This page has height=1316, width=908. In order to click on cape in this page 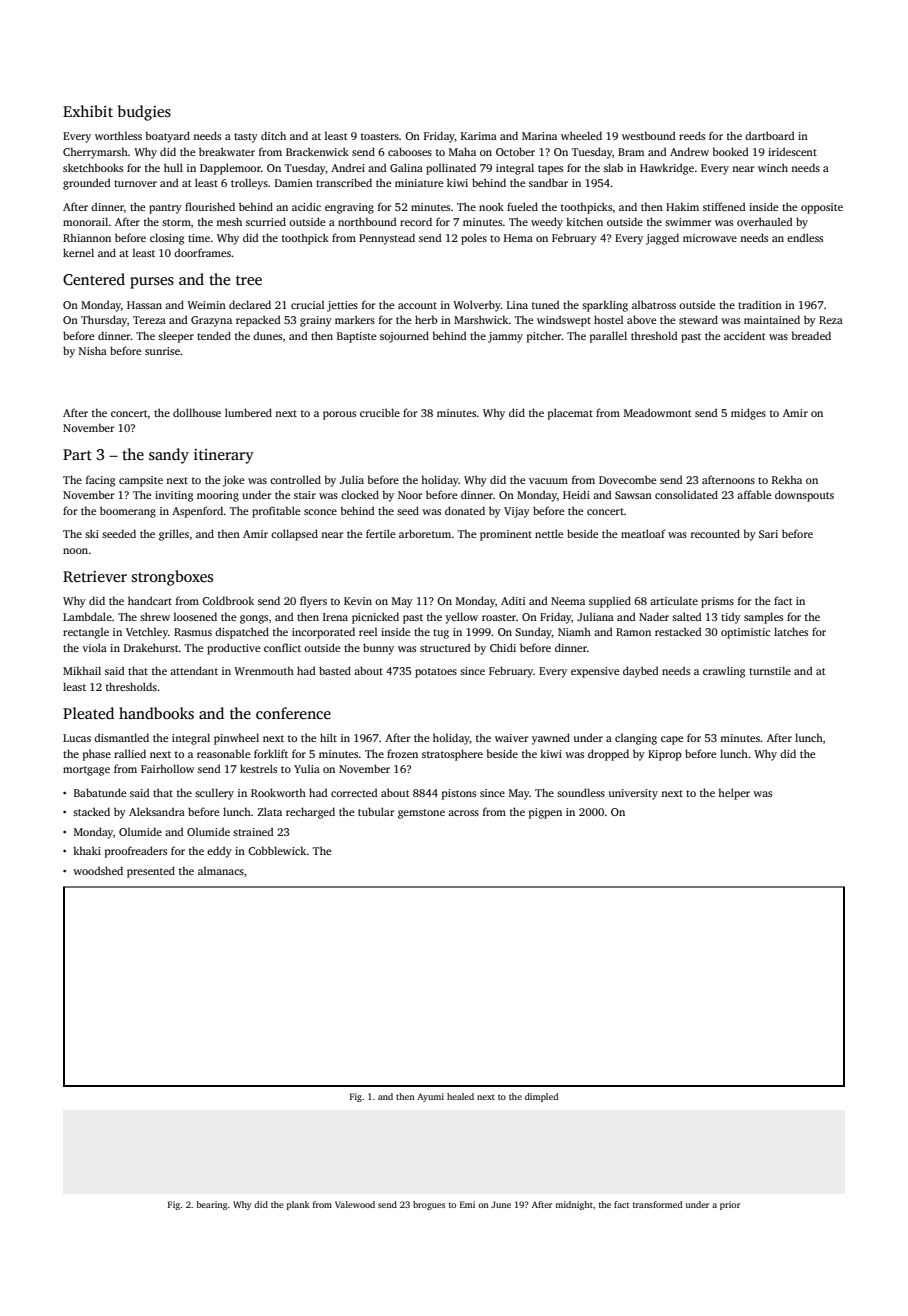, I will do `click(672, 740)`.
